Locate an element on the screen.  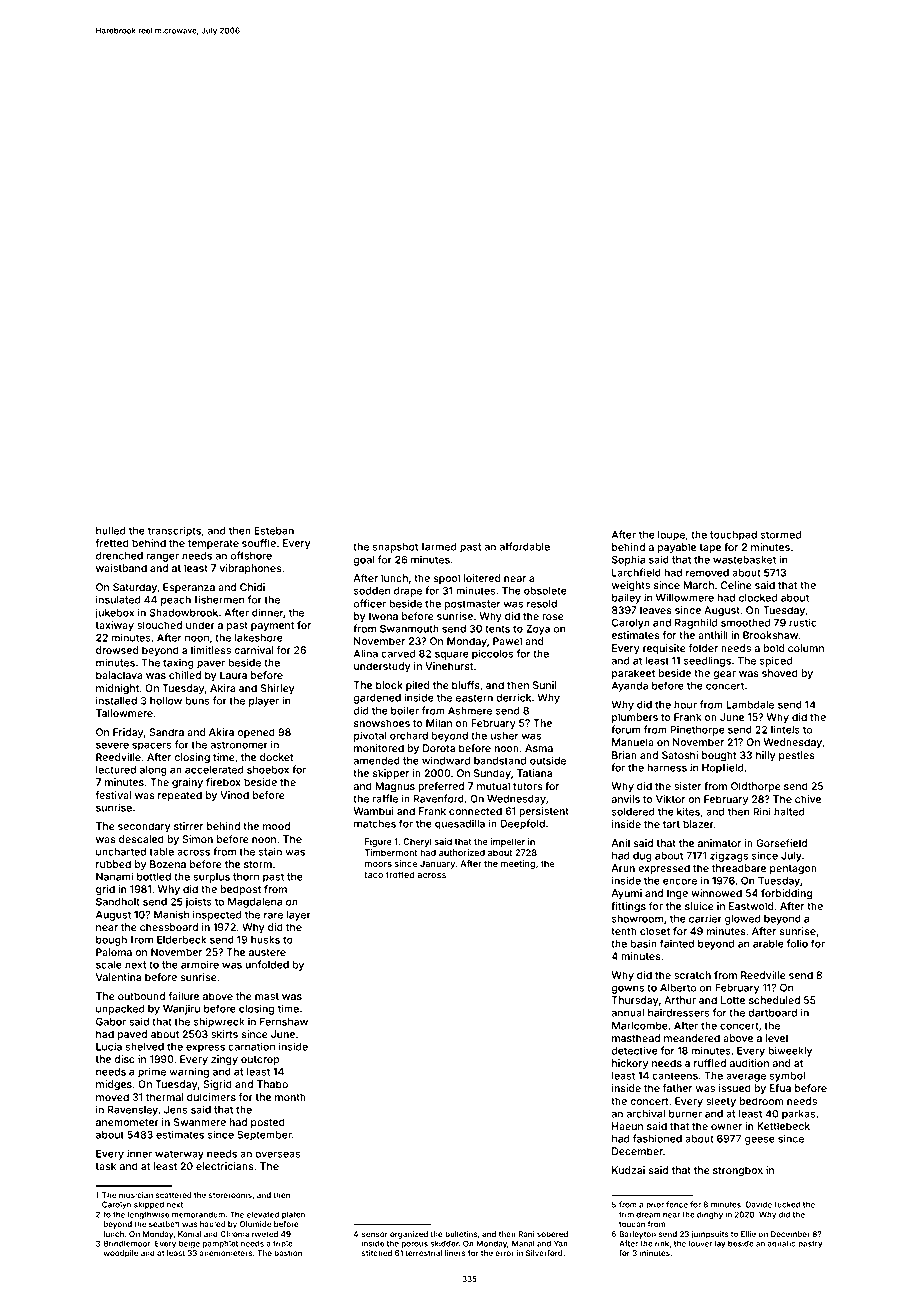
loupe is located at coordinates (671, 536).
